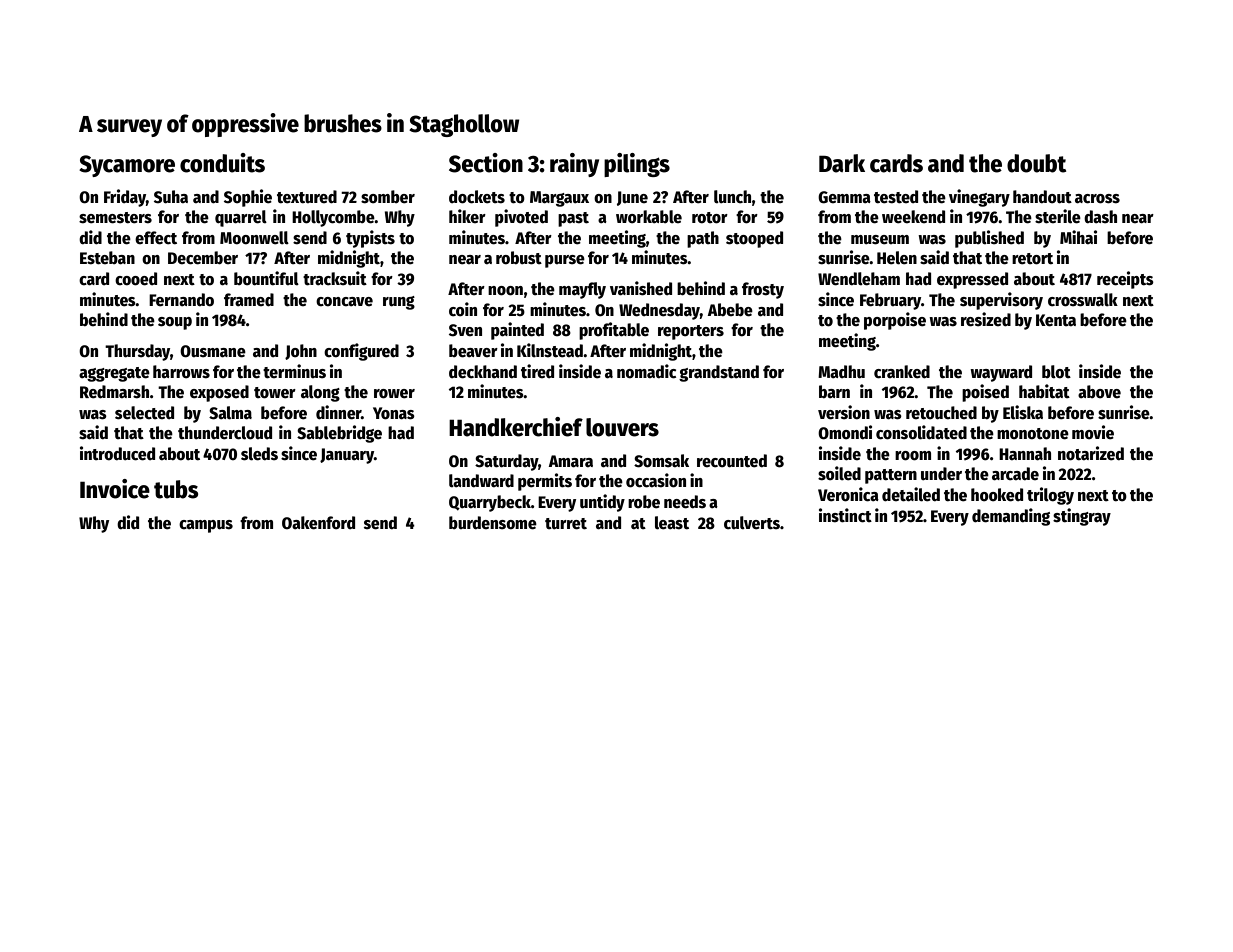 The image size is (1233, 952). I want to click on tired, so click(537, 371).
